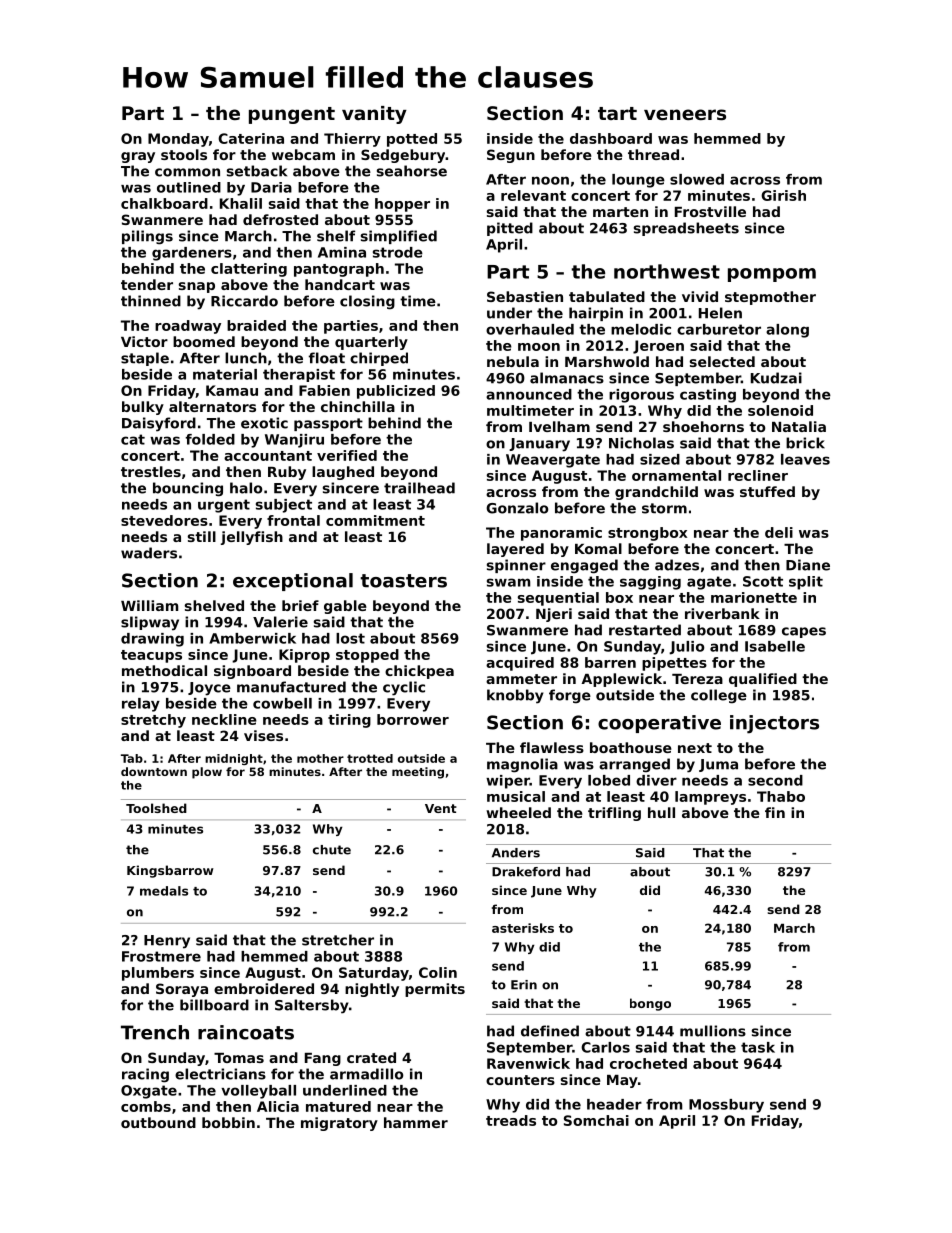 This screenshot has width=952, height=1233. I want to click on pitted, so click(510, 229).
